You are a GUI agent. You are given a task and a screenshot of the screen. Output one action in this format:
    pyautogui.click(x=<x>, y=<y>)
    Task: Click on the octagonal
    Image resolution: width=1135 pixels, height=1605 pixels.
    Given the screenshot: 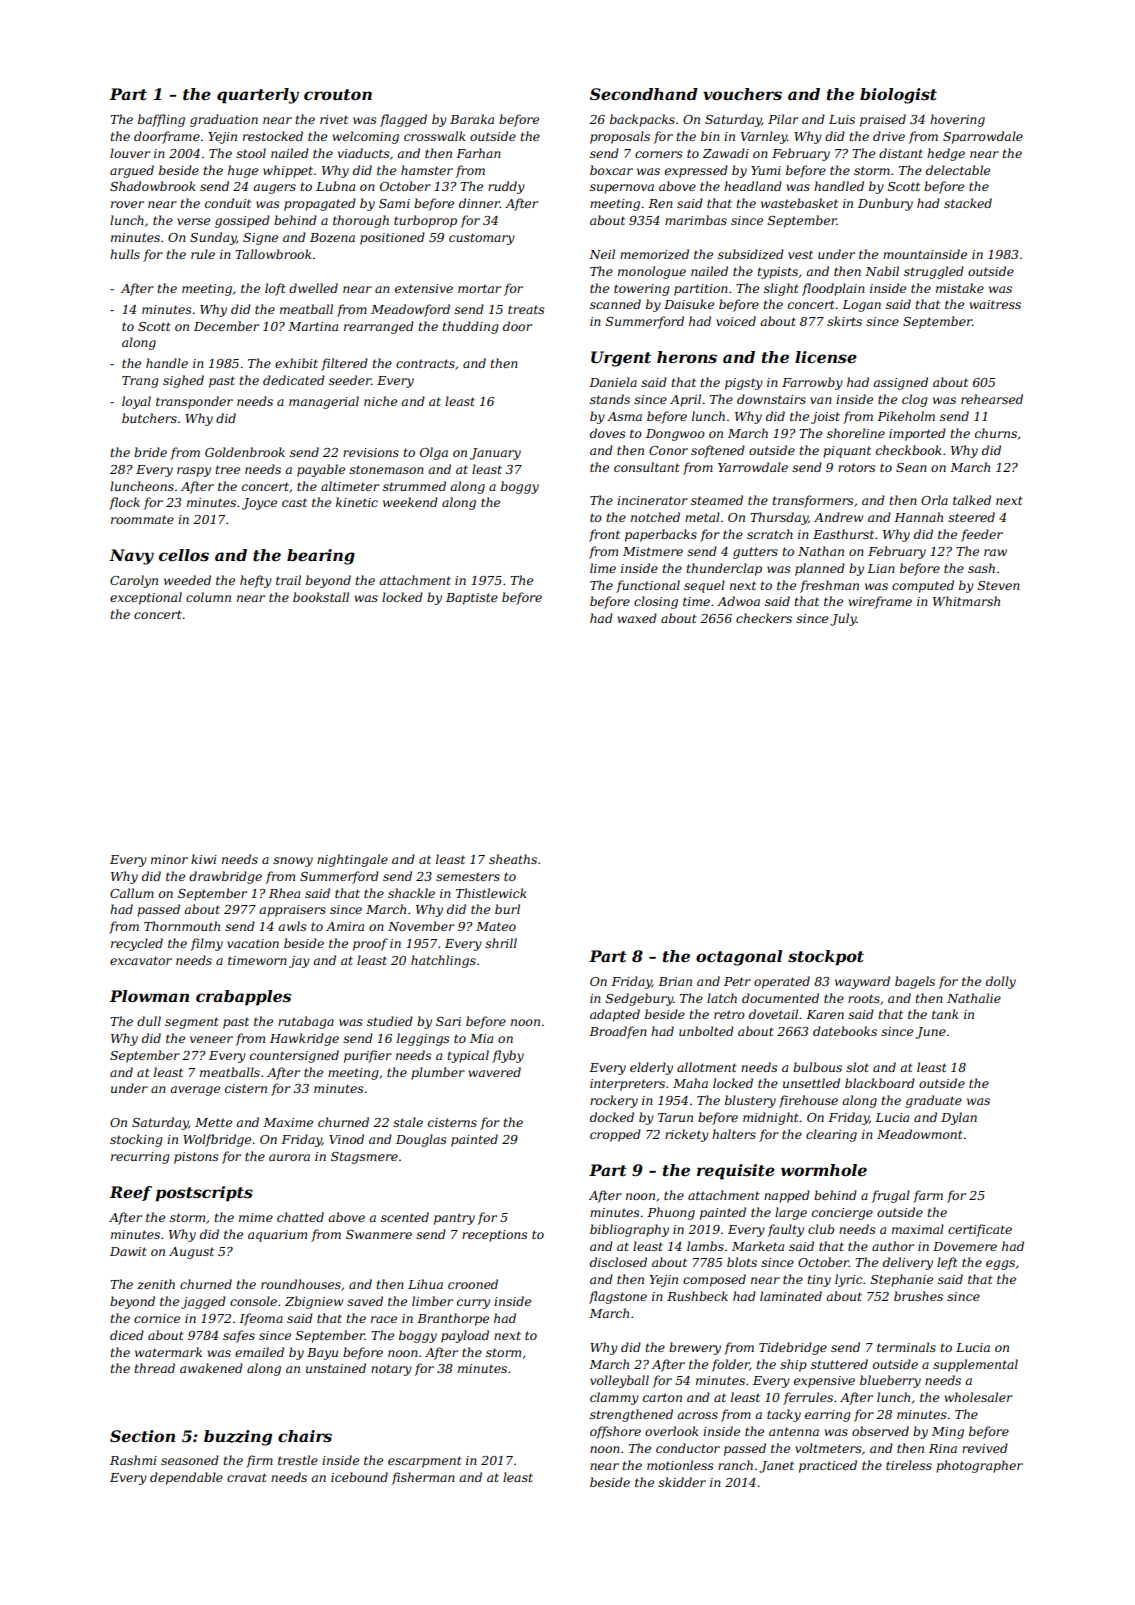 What is the action you would take?
    pyautogui.click(x=739, y=958)
